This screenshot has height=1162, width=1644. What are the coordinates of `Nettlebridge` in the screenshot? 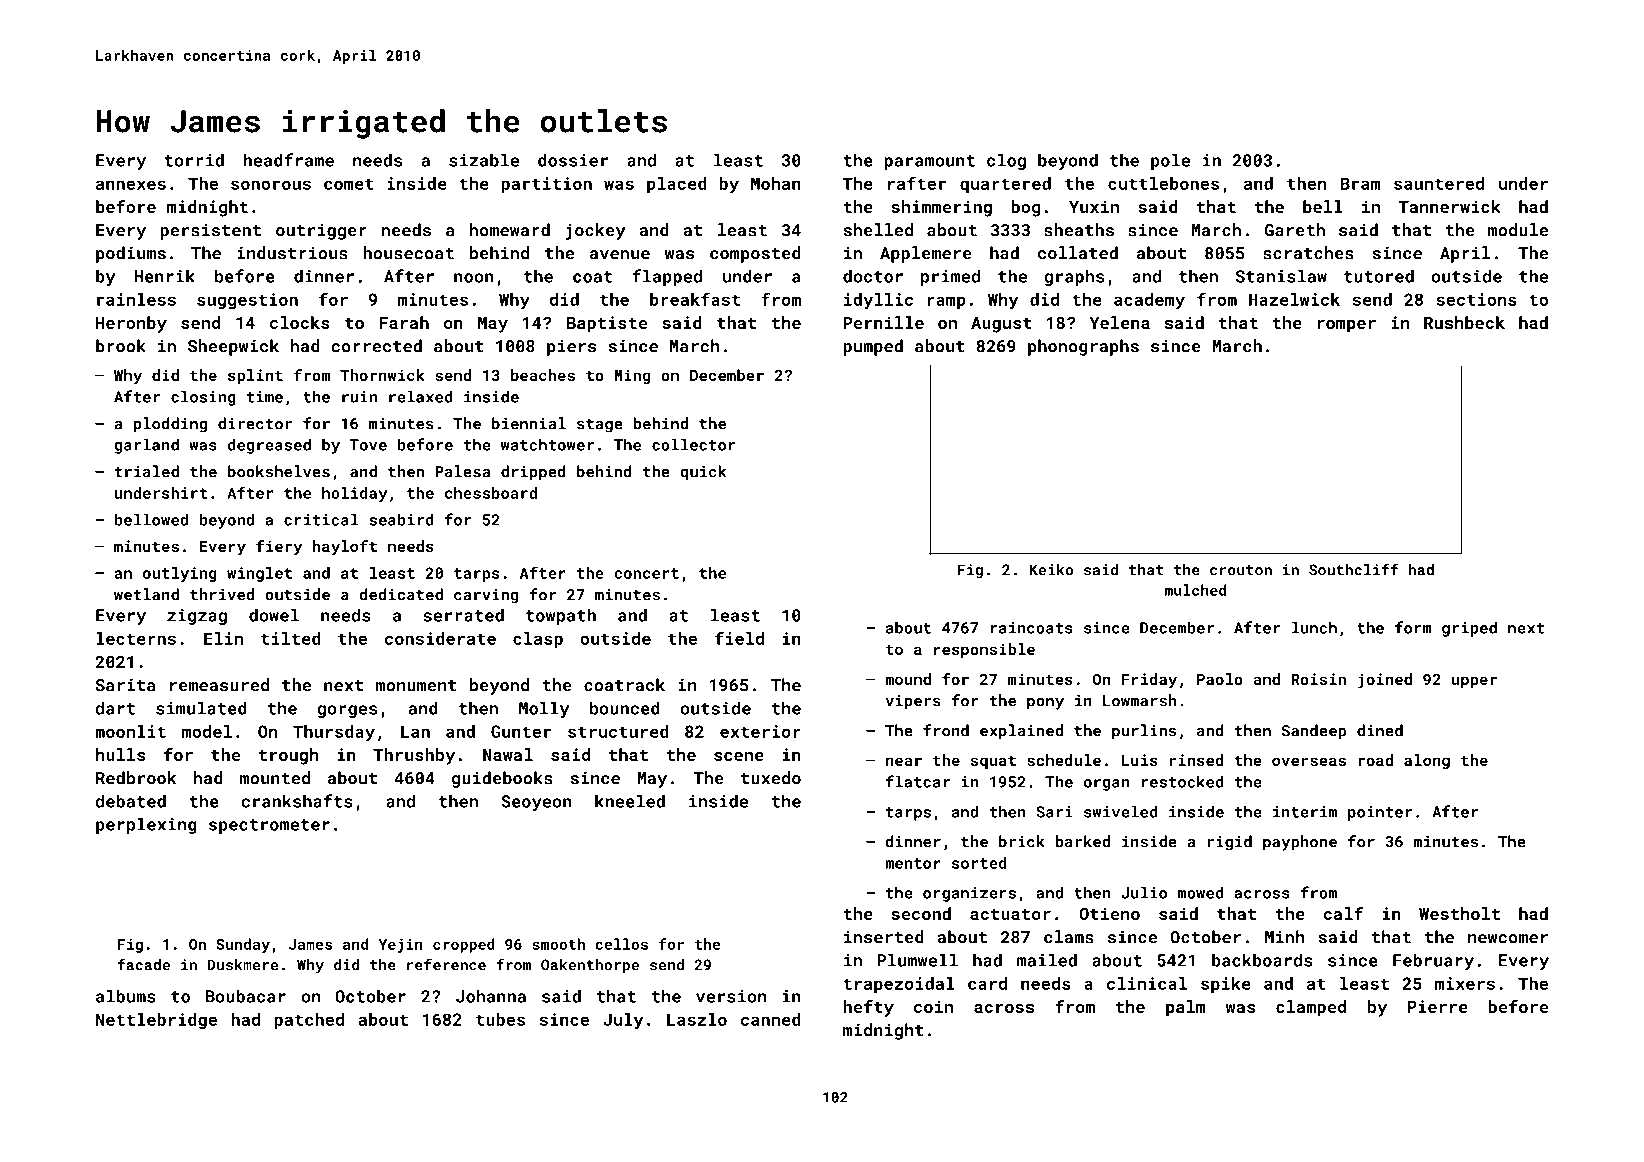 It's located at (156, 1021).
